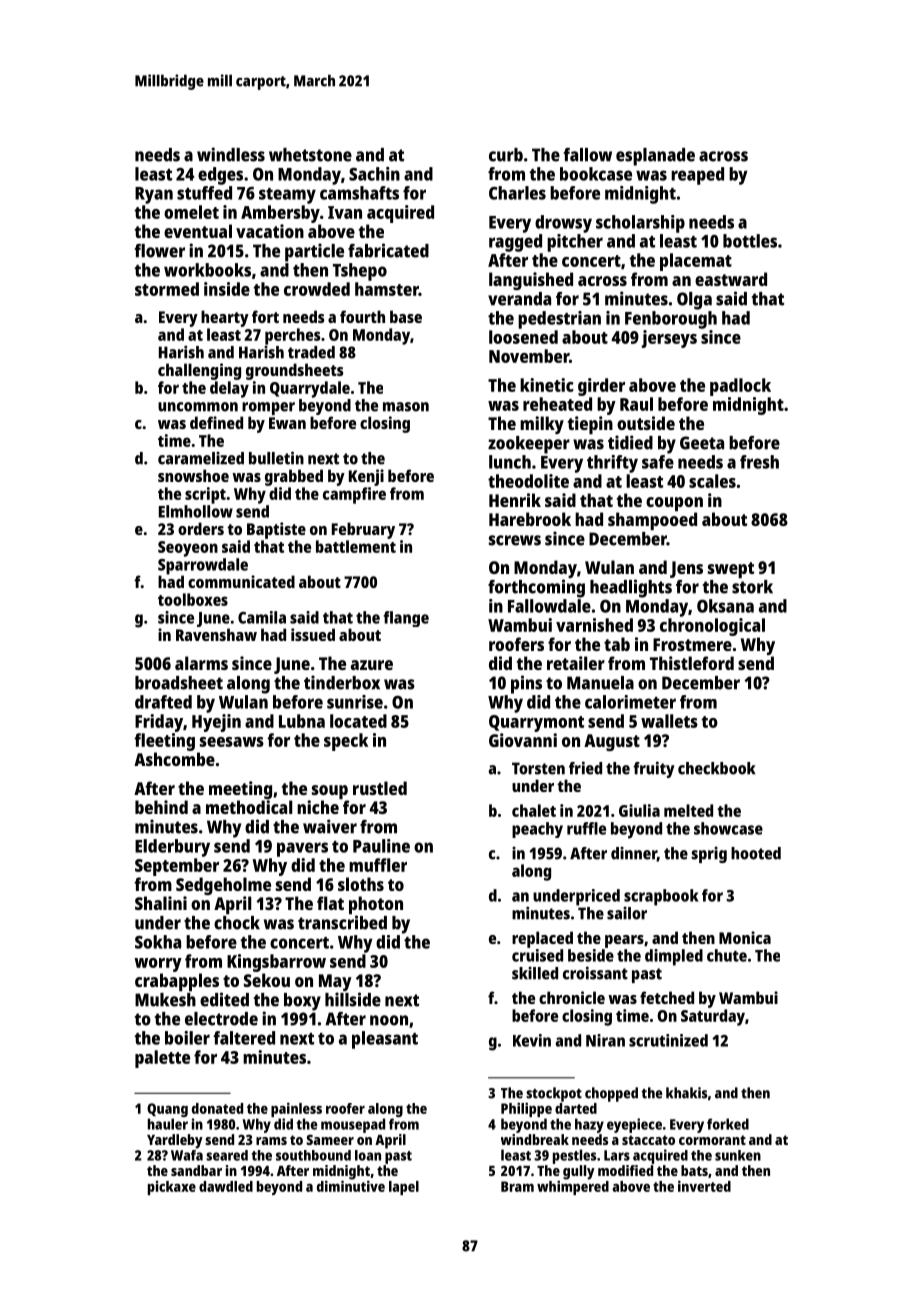  I want to click on eastward, so click(731, 279).
